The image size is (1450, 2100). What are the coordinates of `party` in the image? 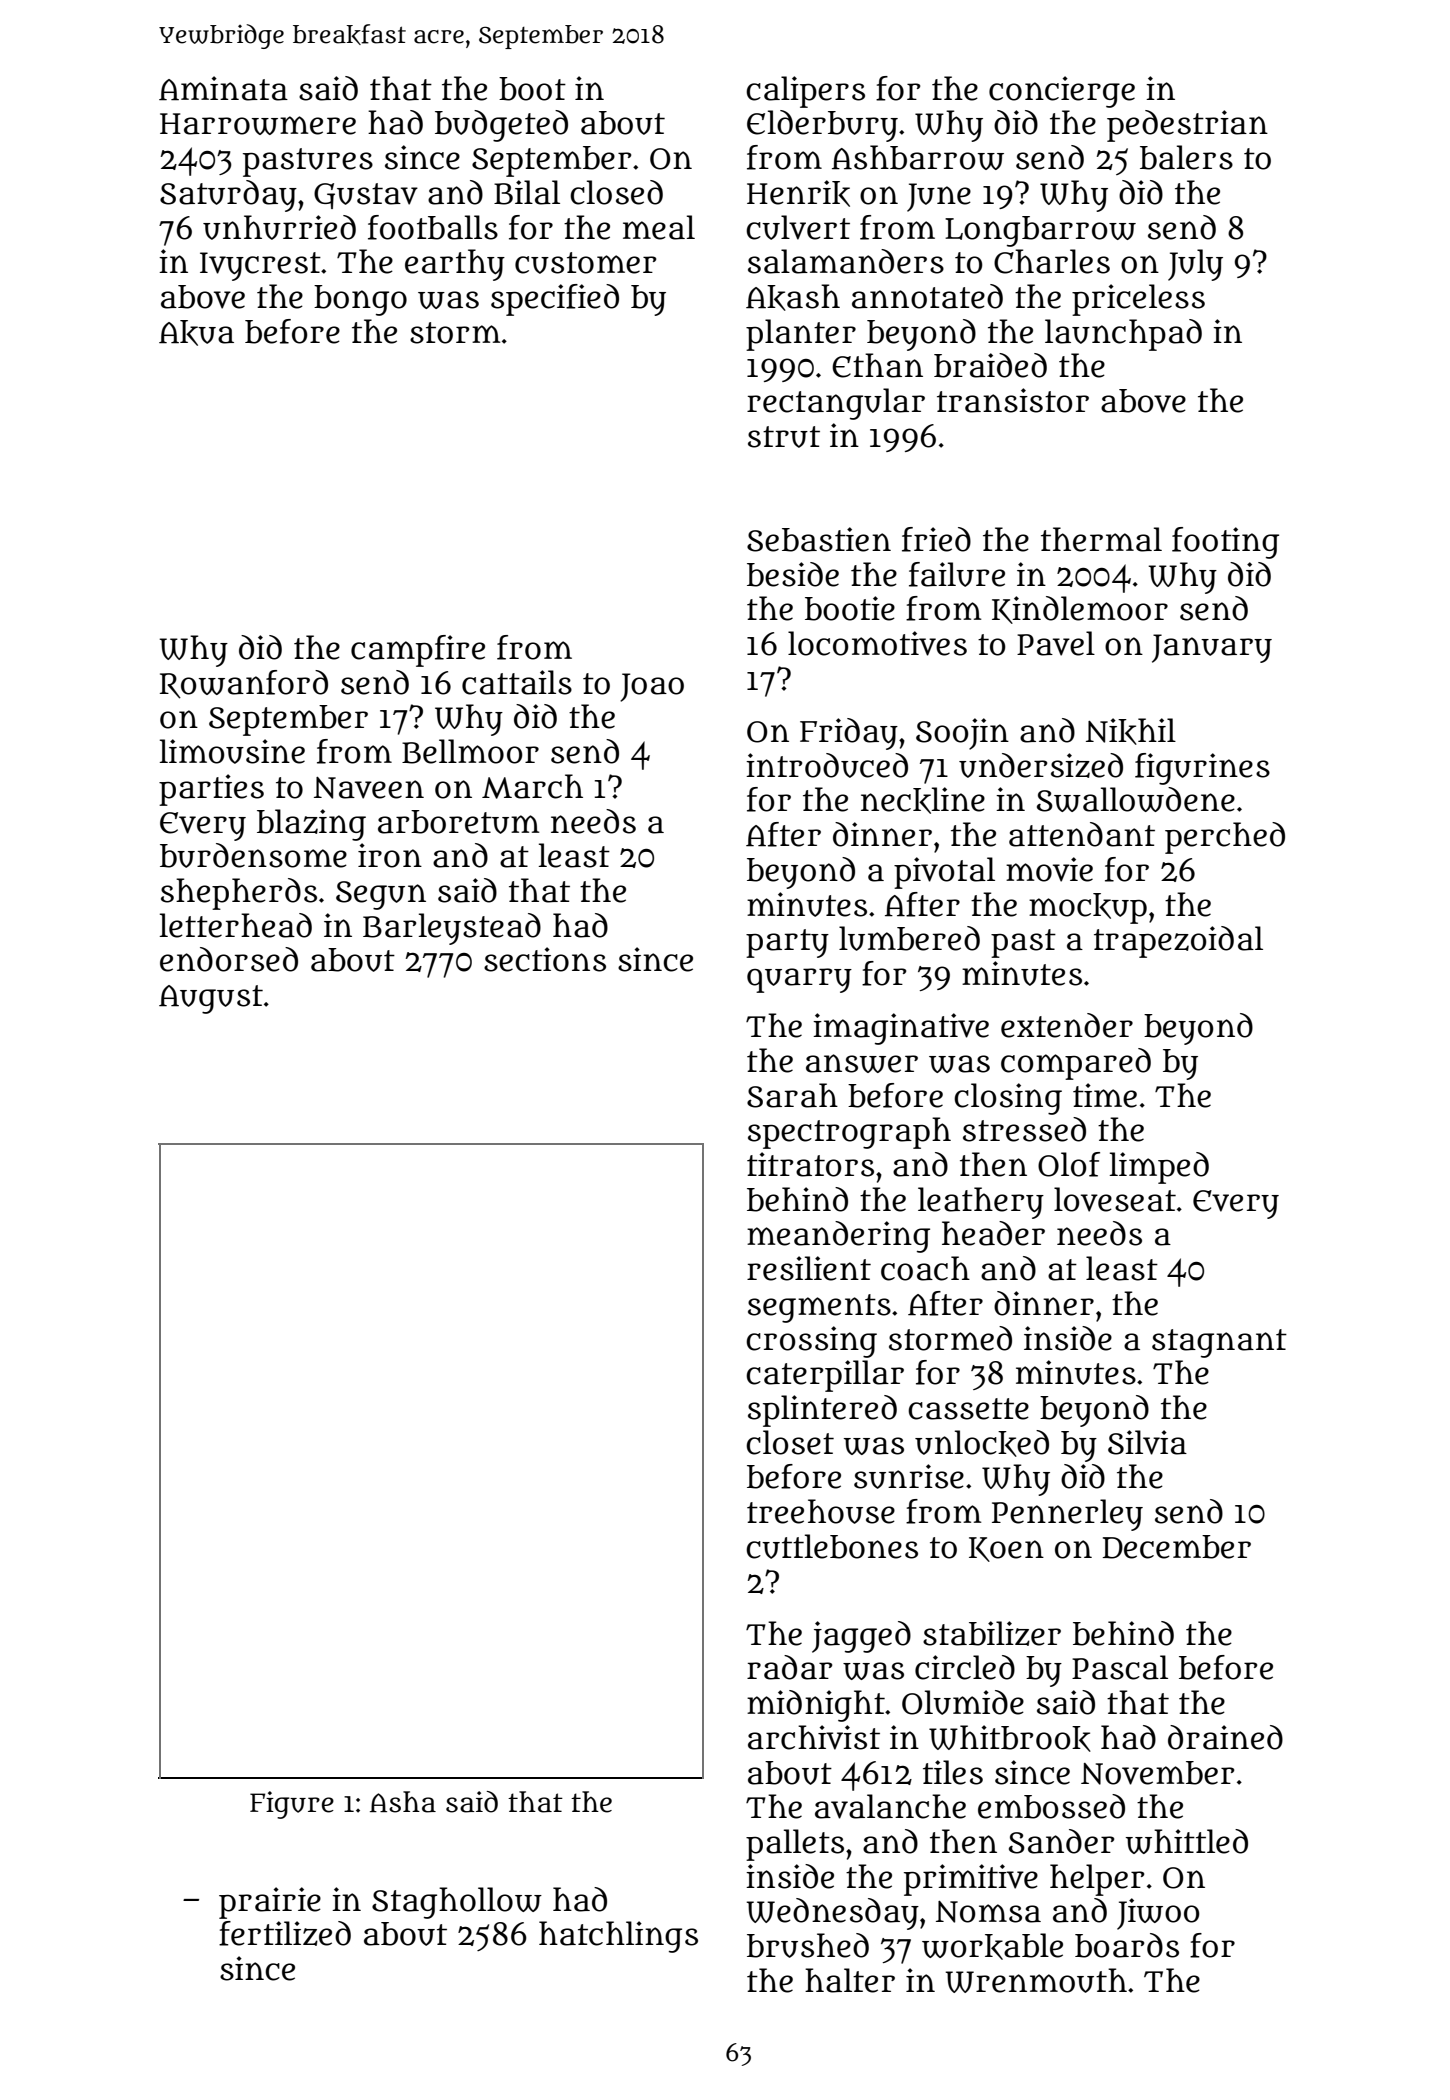 It's located at (787, 943).
